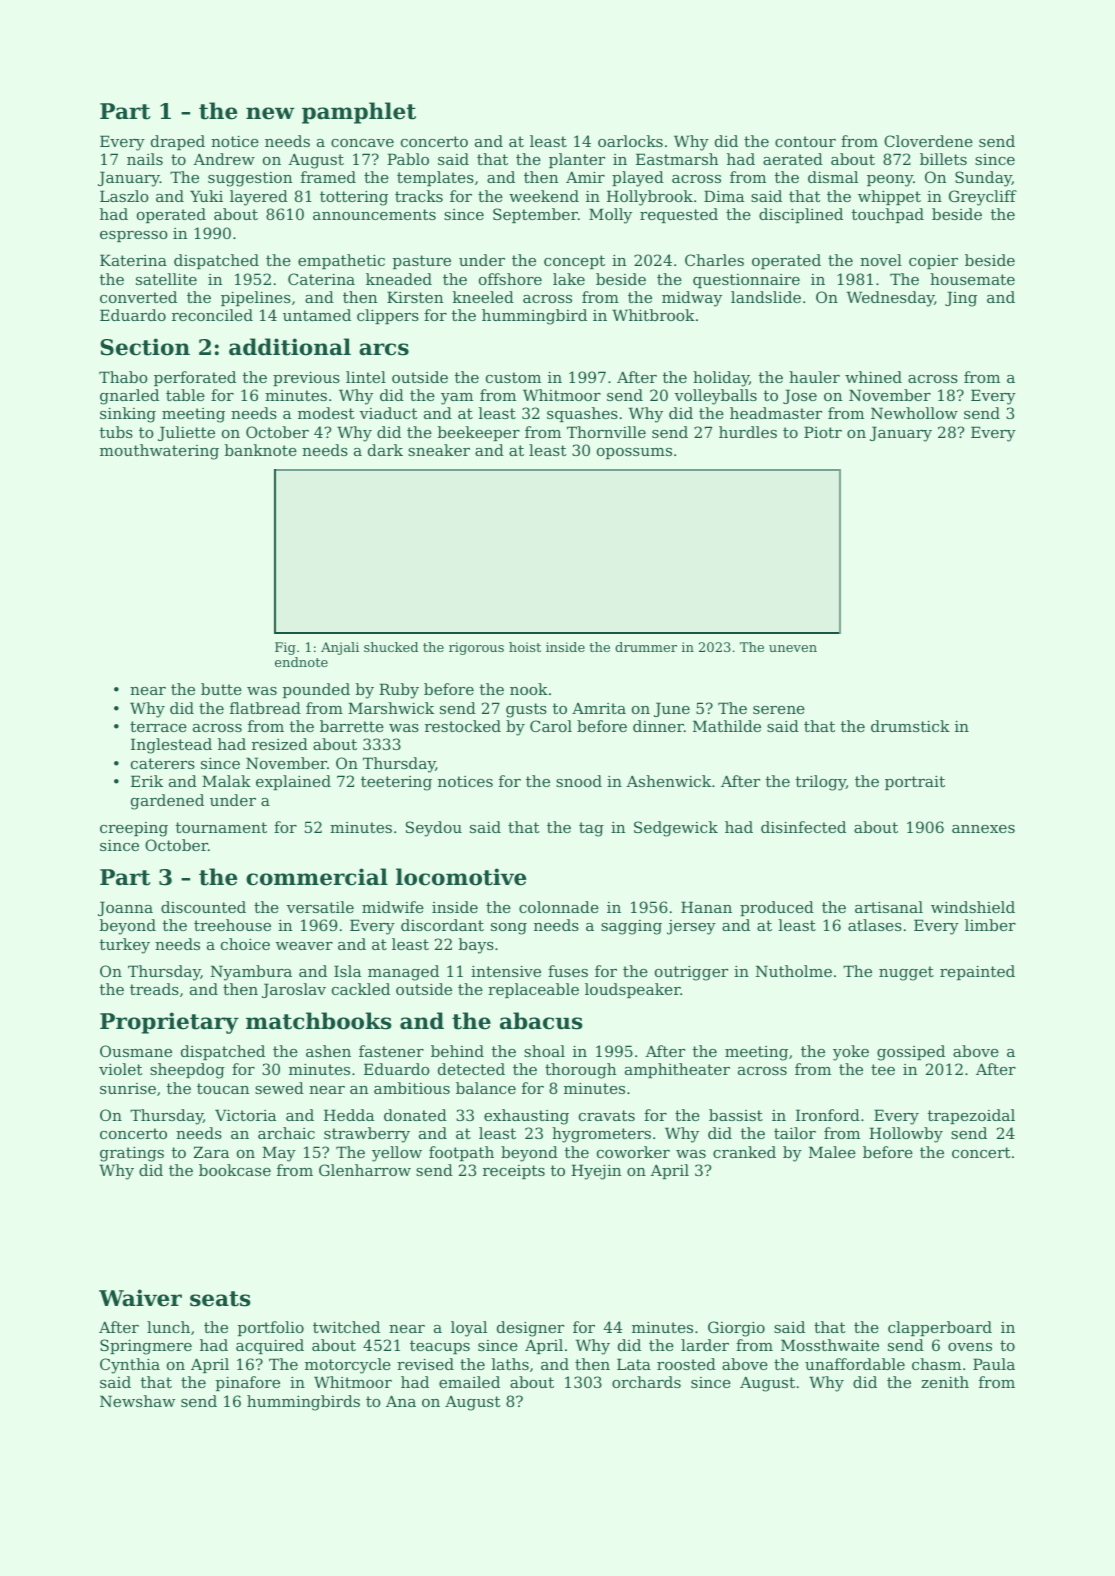 This page has width=1115, height=1576. I want to click on thorough, so click(580, 1071).
